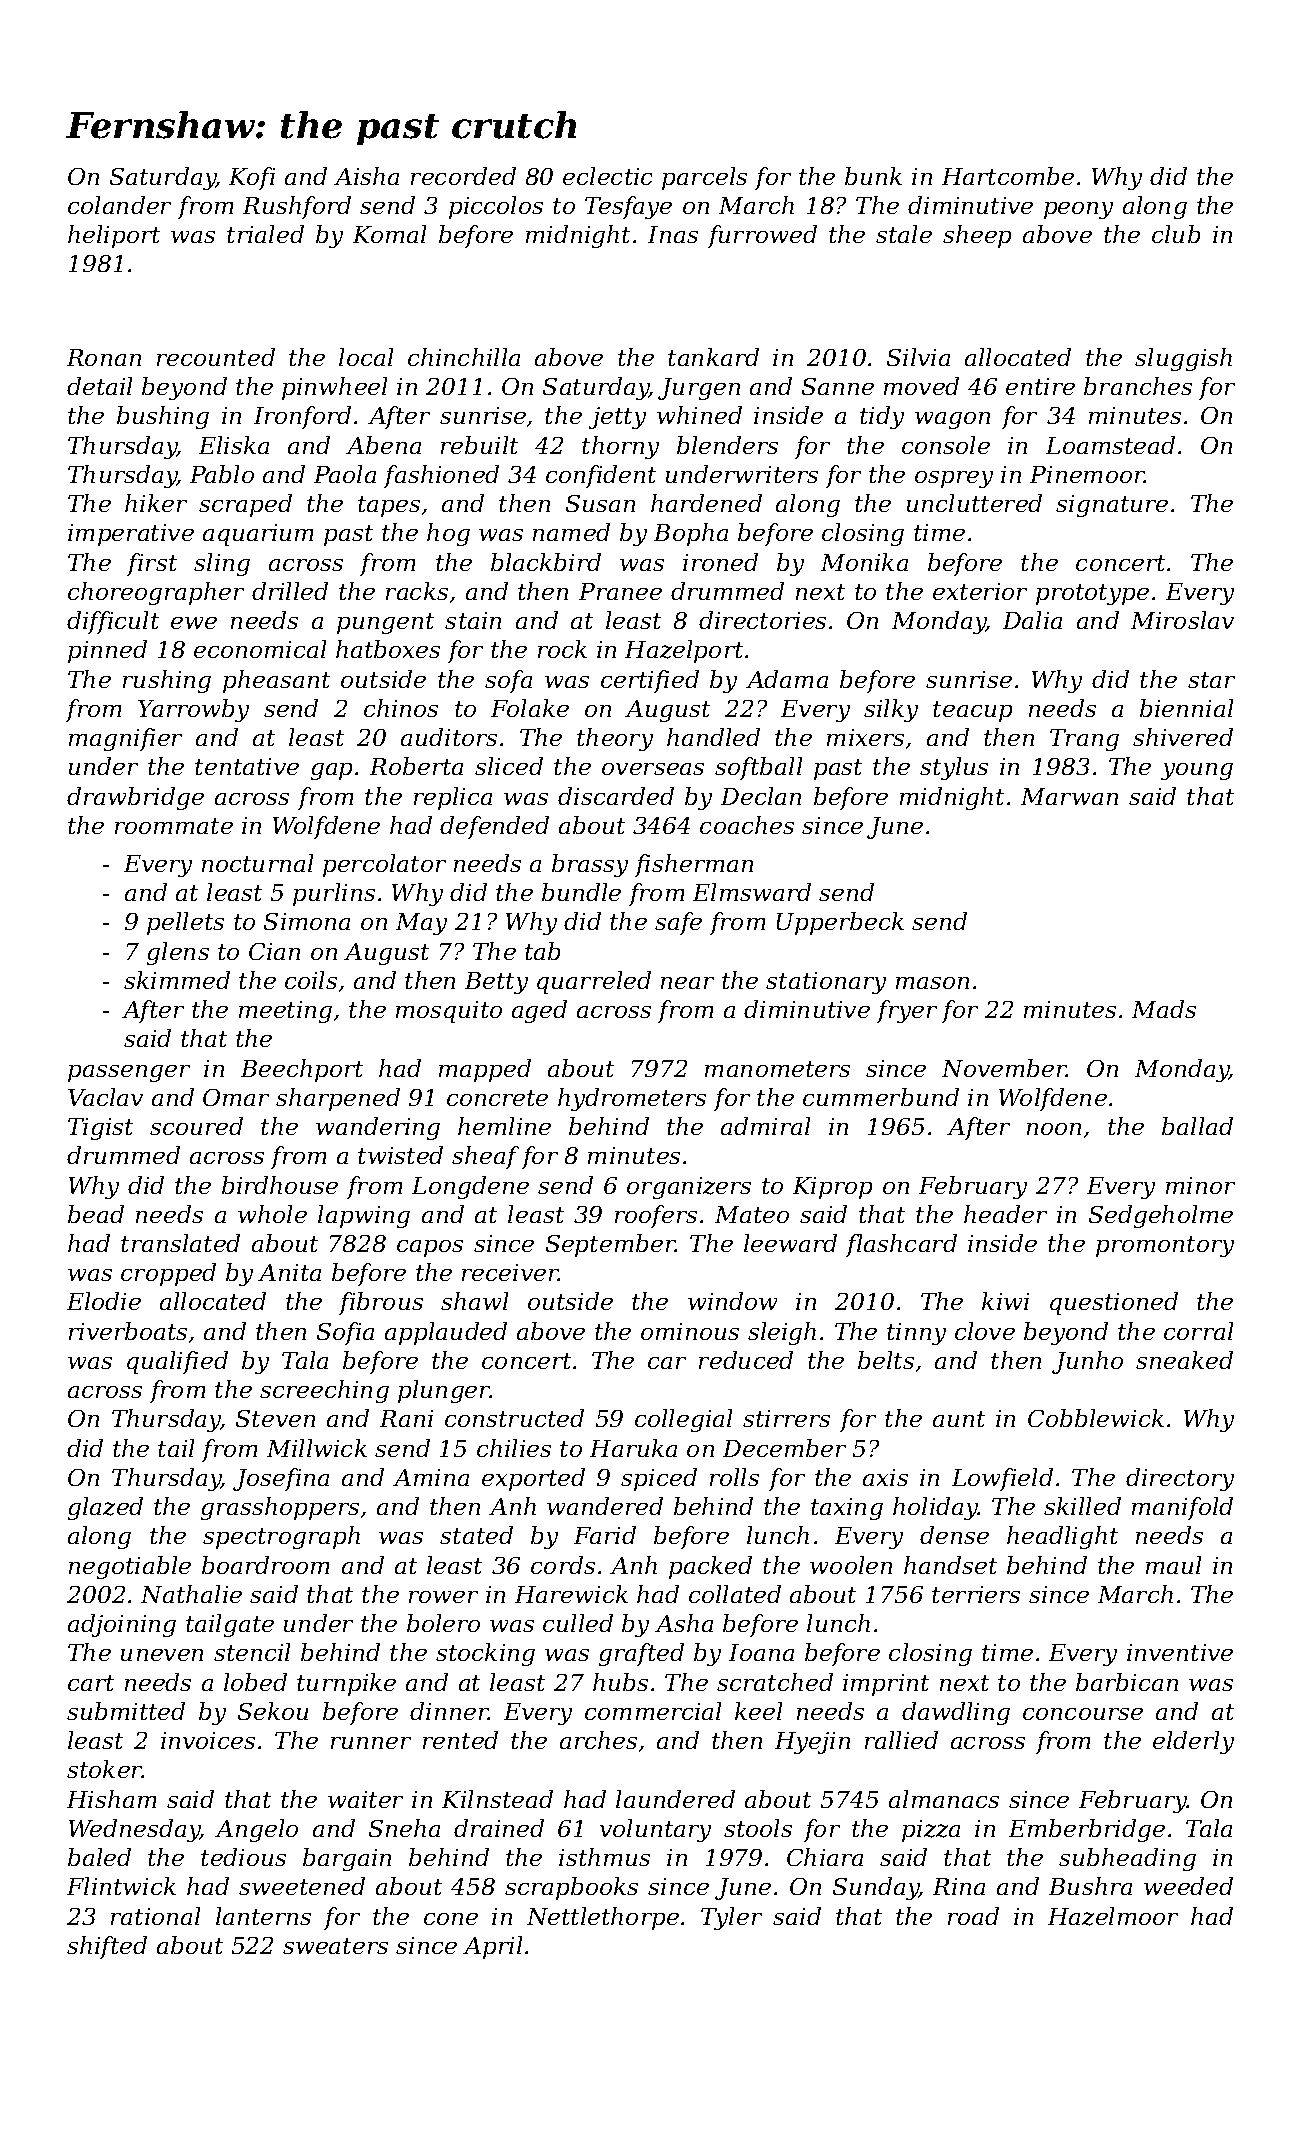  I want to click on pinwheel, so click(334, 388).
